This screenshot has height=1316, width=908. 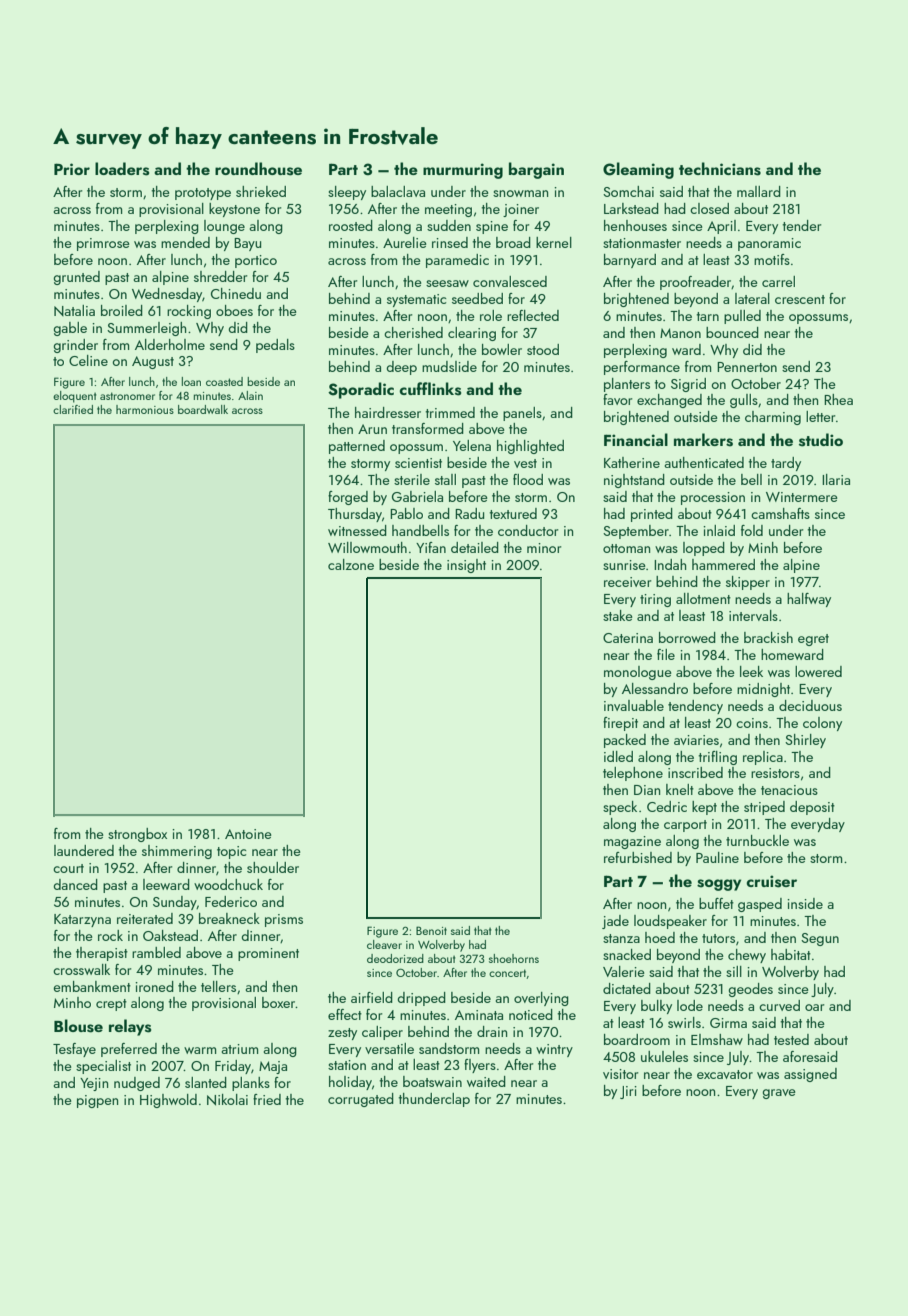 What do you see at coordinates (791, 954) in the screenshot?
I see `habitat` at bounding box center [791, 954].
